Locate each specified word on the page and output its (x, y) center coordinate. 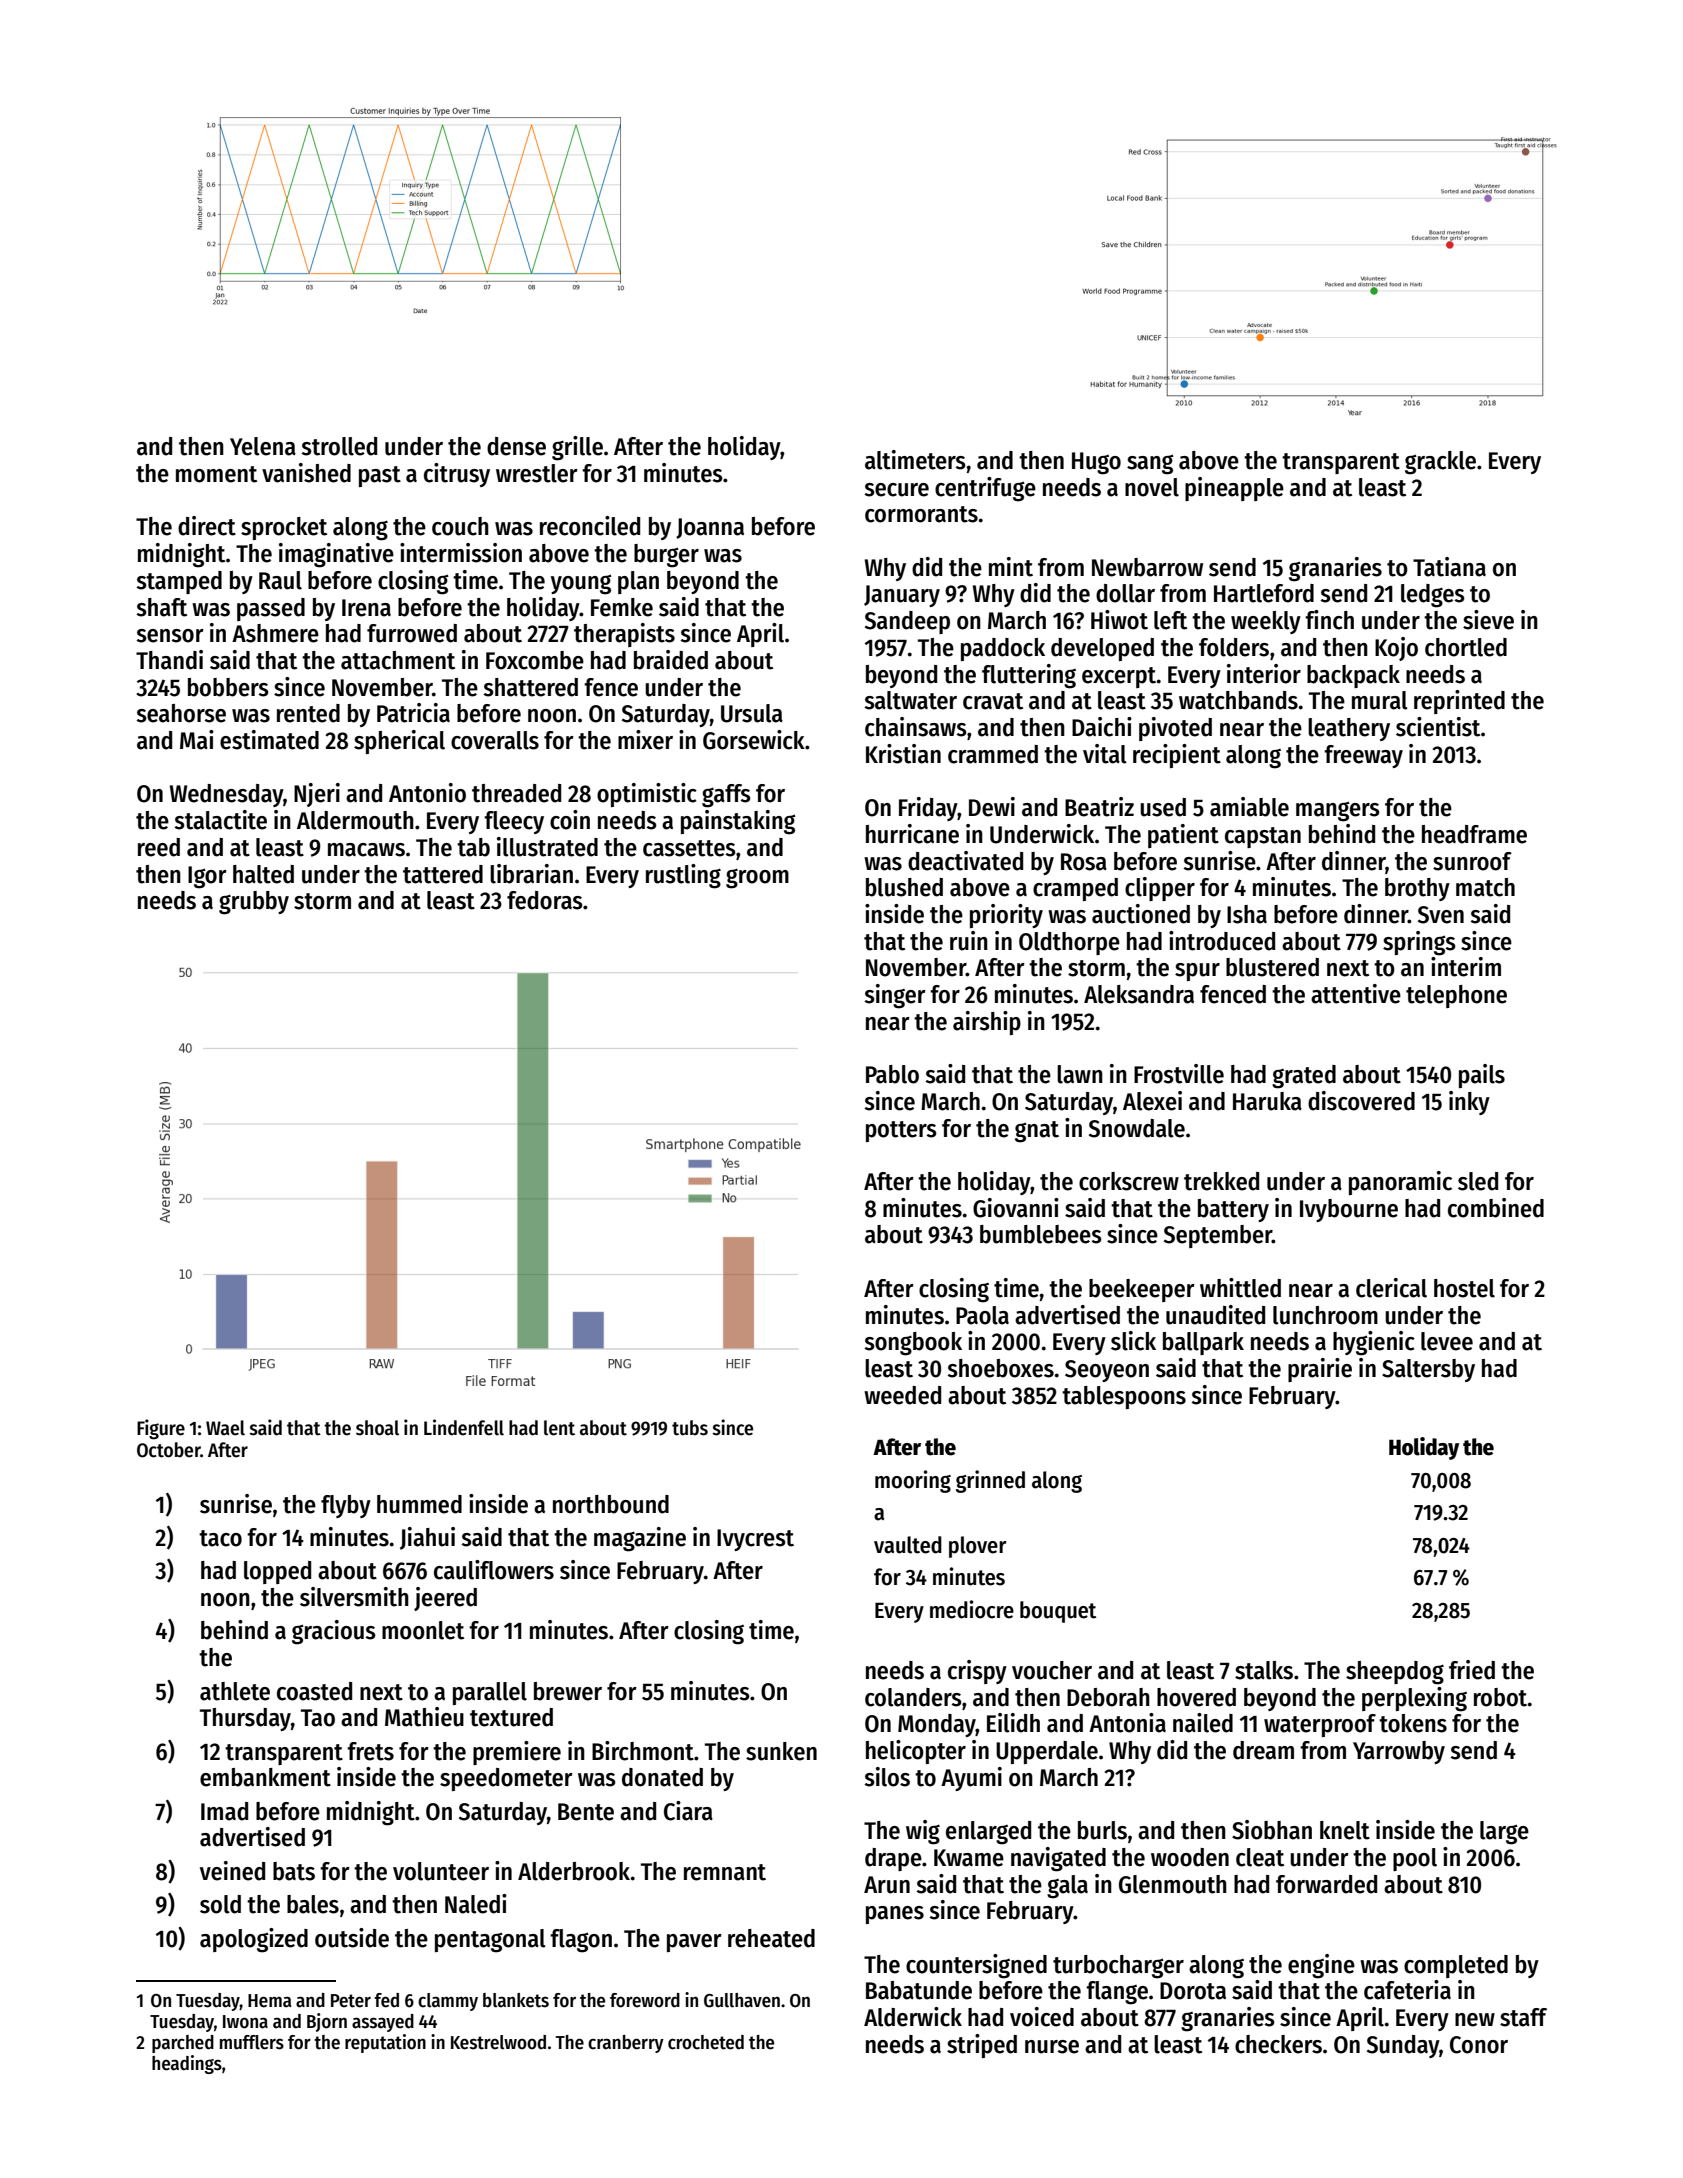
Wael (225, 1428)
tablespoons (1124, 1397)
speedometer (506, 1779)
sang (1150, 464)
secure (896, 490)
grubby (254, 903)
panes (895, 1915)
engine (1321, 1966)
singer (895, 996)
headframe (1474, 834)
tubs (690, 1428)
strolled (339, 446)
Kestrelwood (498, 2042)
